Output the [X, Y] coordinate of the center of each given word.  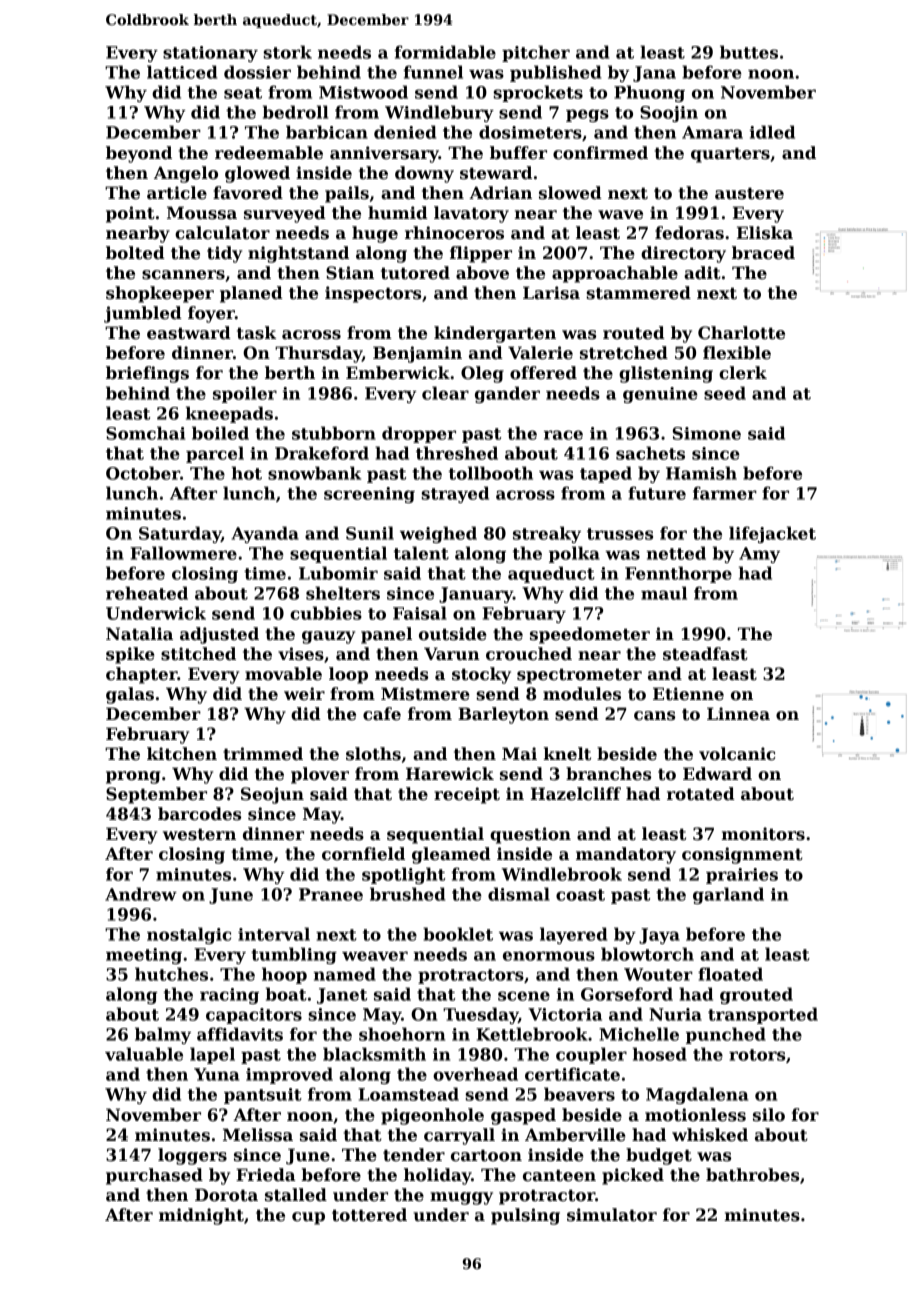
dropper [419, 434]
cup [308, 1218]
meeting [144, 956]
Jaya [659, 936]
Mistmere [425, 694]
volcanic [737, 754]
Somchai [145, 433]
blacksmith [374, 1054]
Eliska [765, 233]
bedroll [295, 112]
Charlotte [741, 333]
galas [130, 695]
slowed [570, 193]
